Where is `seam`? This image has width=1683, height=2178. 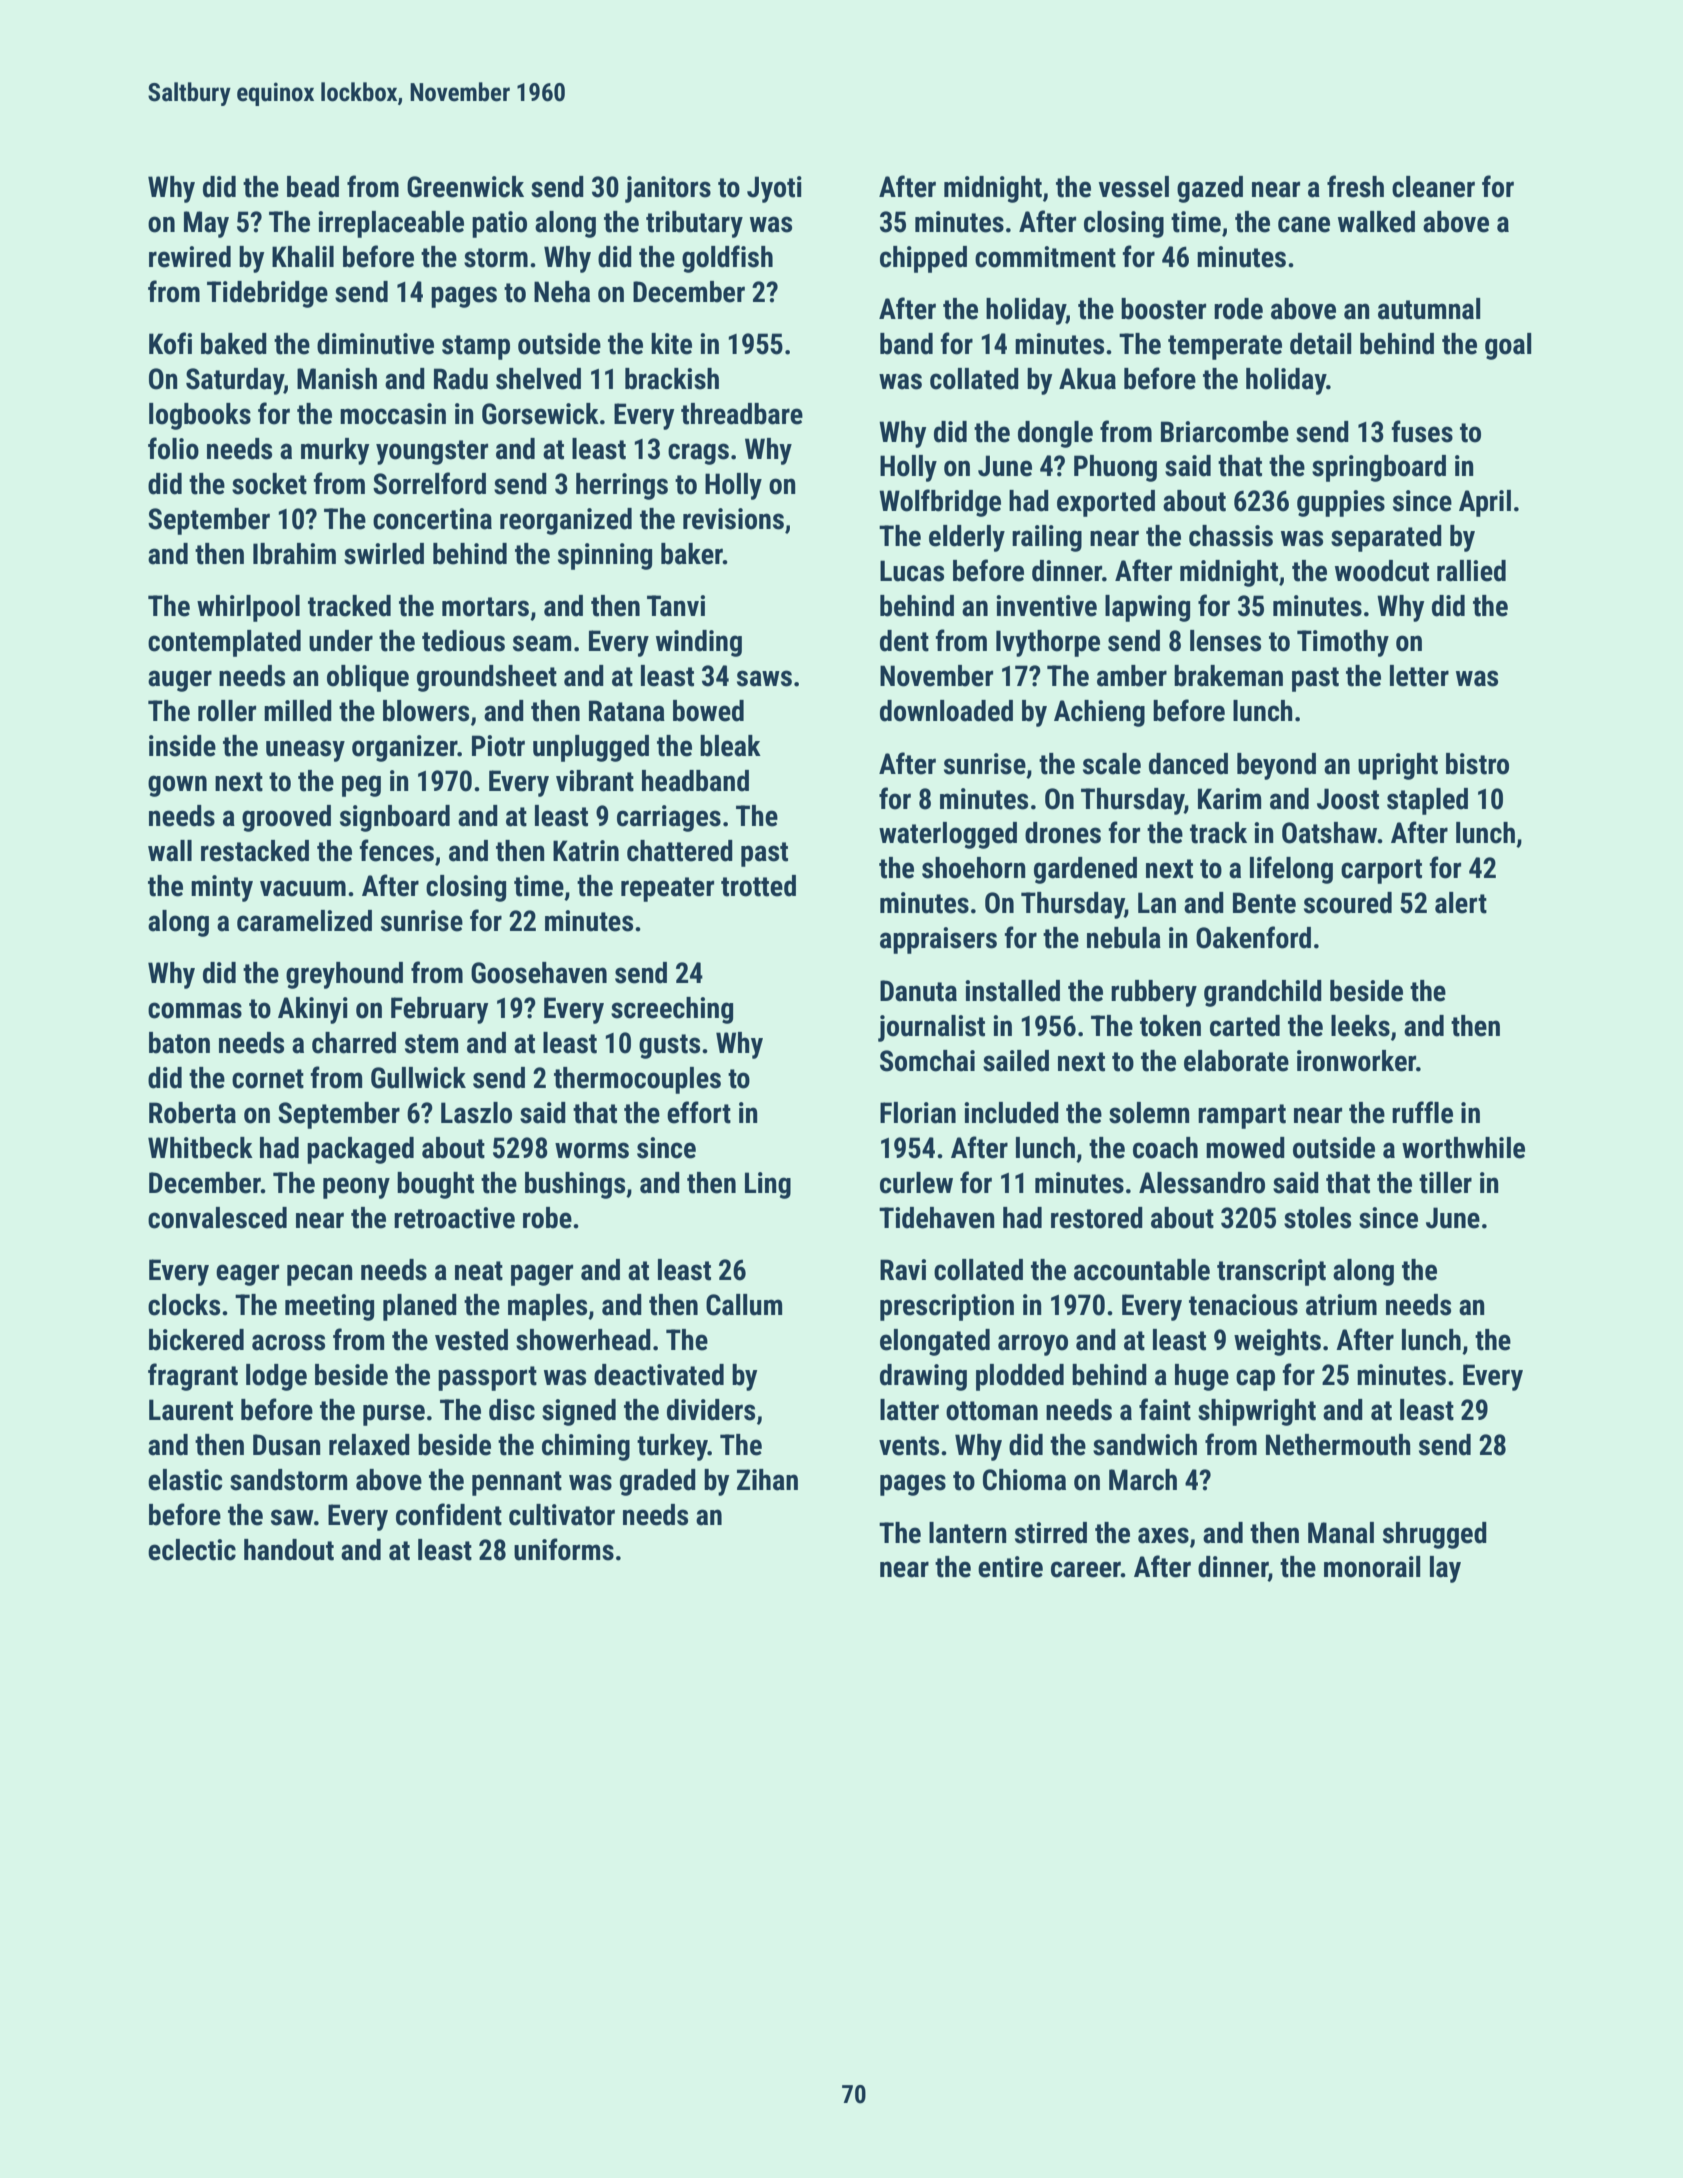 seam is located at coordinates (542, 643).
